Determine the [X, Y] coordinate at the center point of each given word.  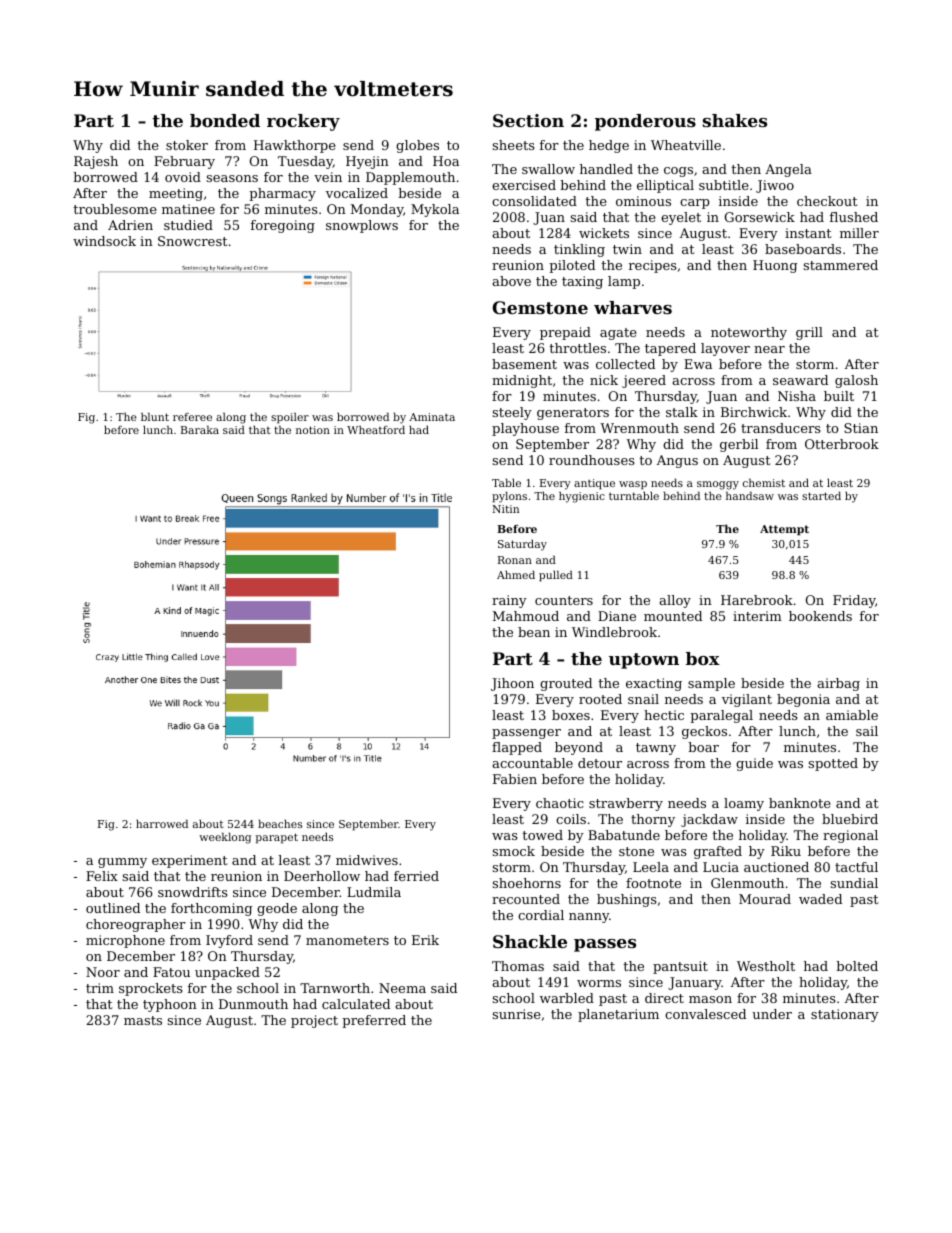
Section [528, 120]
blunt [155, 416]
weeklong [225, 838]
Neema [402, 988]
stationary [845, 1015]
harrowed [162, 823]
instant [808, 233]
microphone [125, 941]
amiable [852, 715]
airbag [838, 684]
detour [600, 763]
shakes [735, 120]
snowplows [362, 226]
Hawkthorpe [295, 146]
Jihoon [512, 684]
